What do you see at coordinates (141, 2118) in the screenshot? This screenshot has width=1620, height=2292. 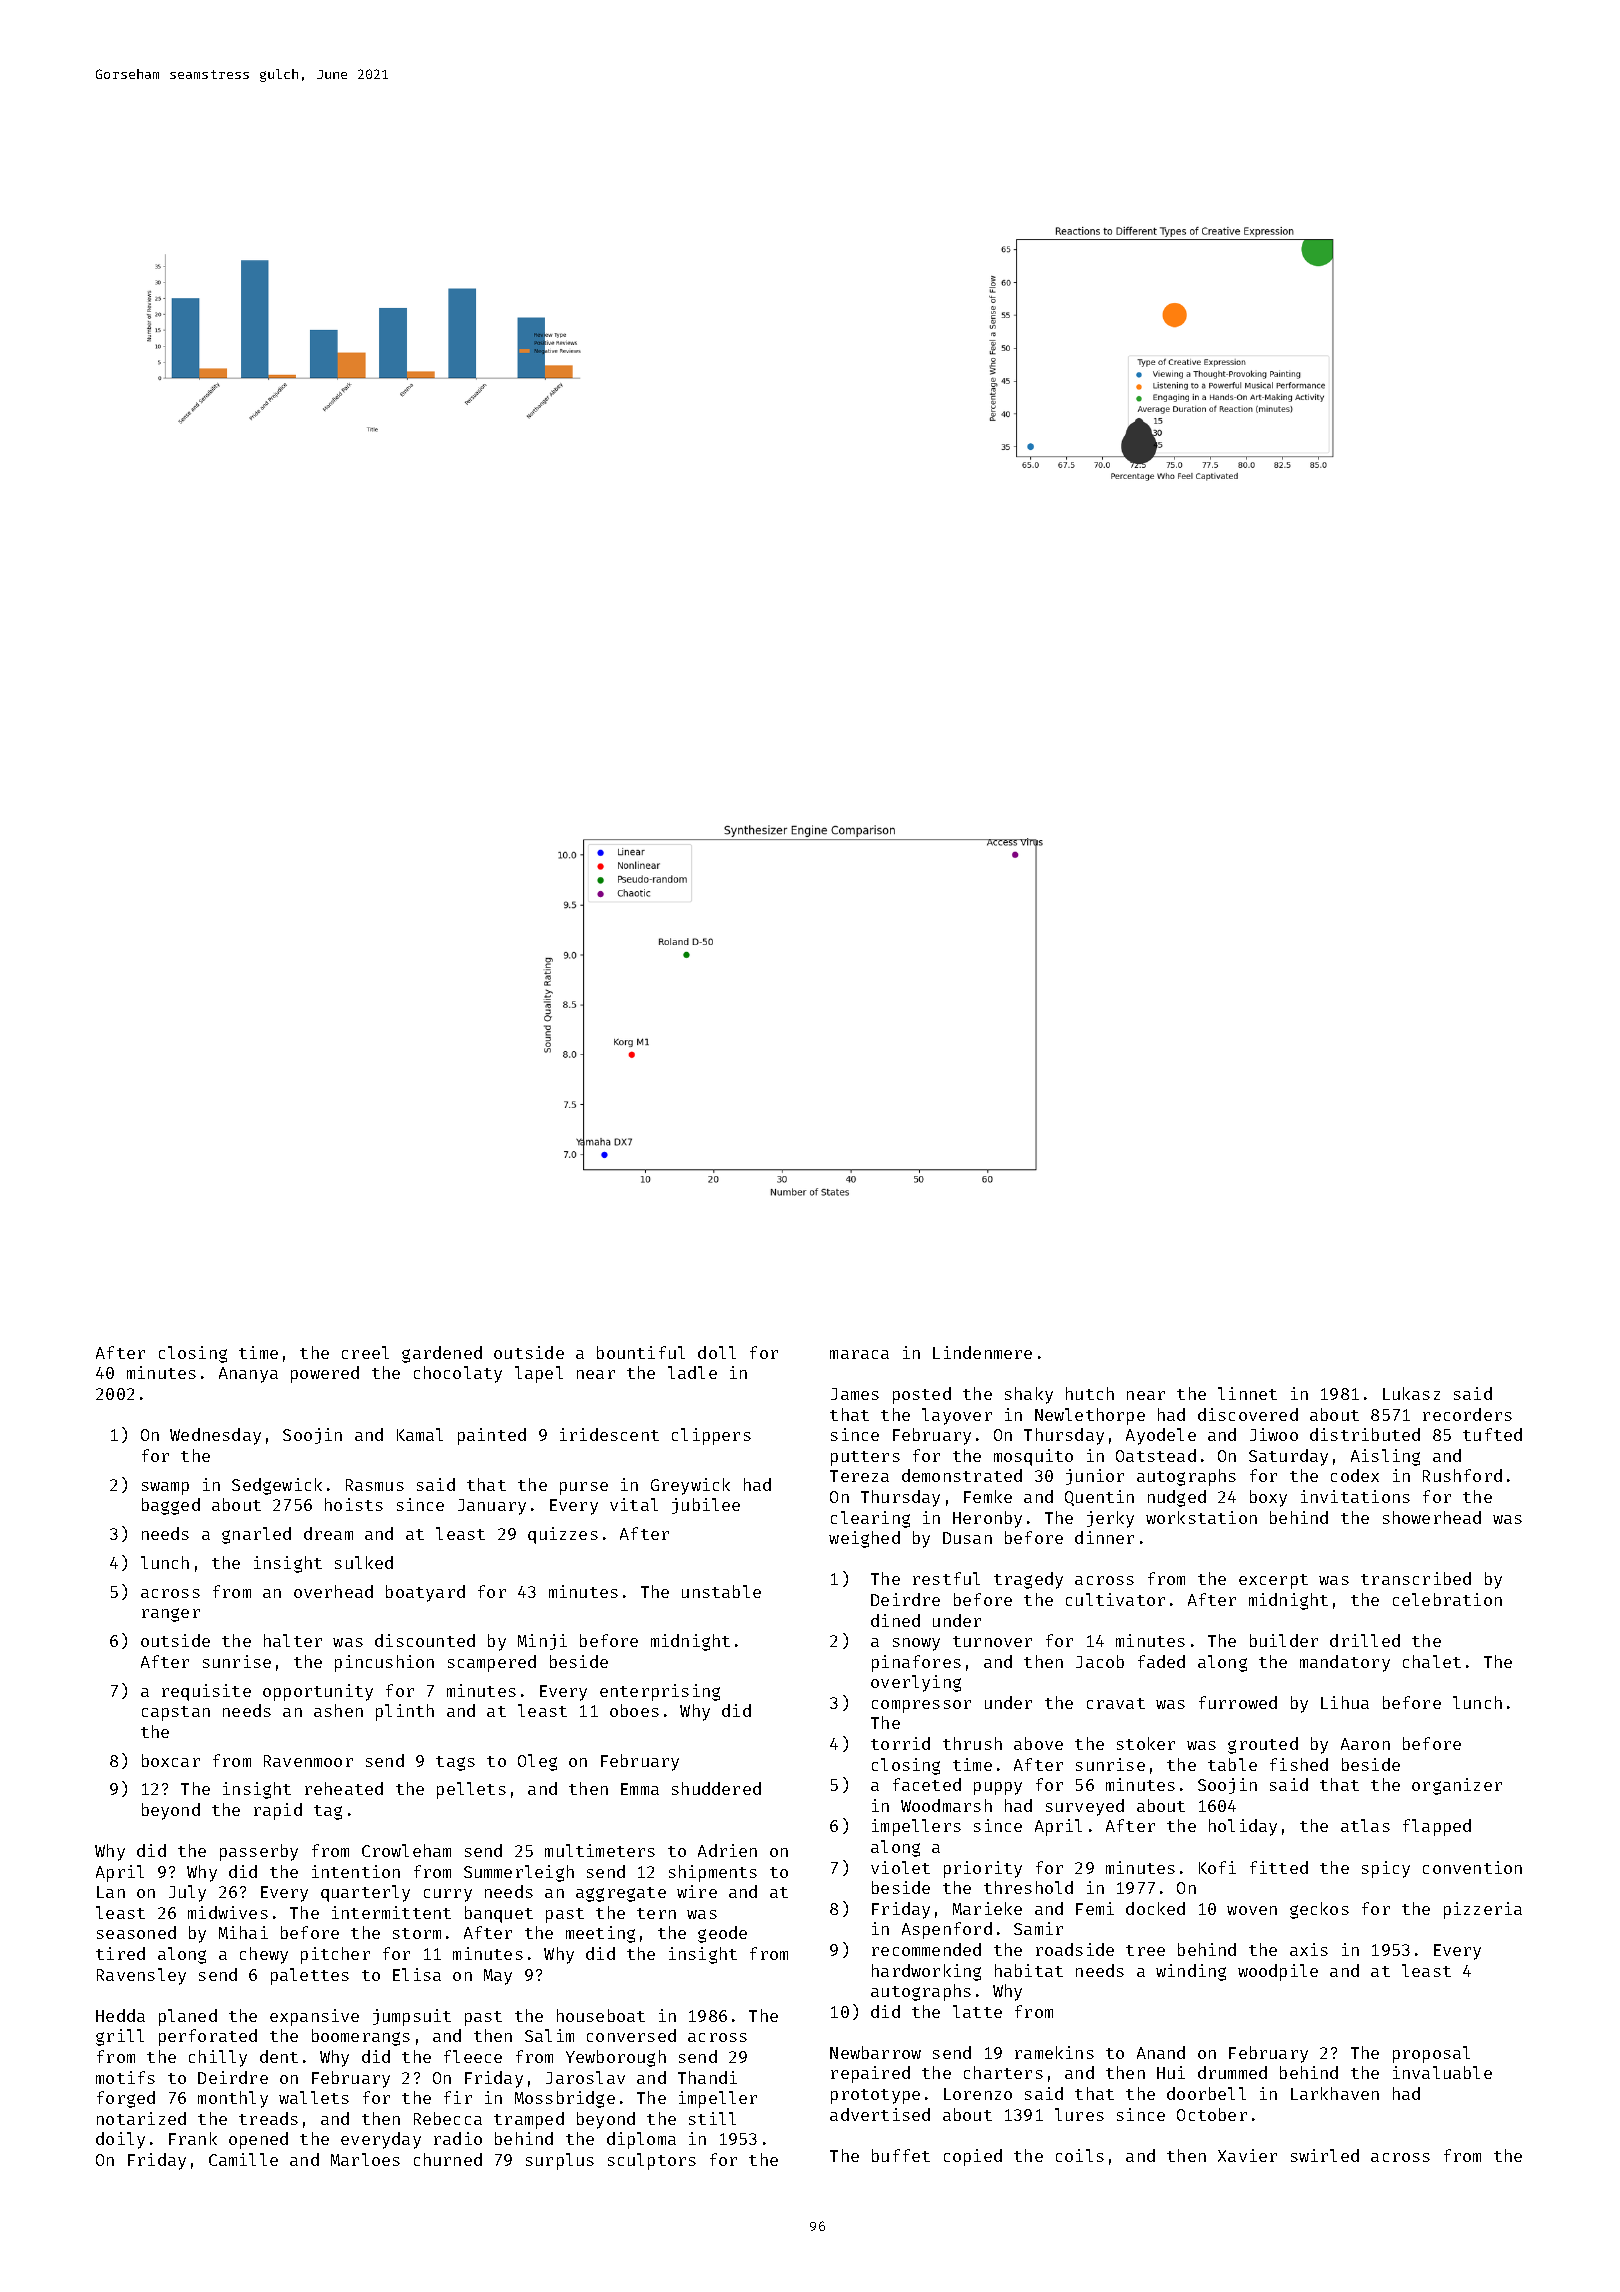 I see `notarized` at bounding box center [141, 2118].
